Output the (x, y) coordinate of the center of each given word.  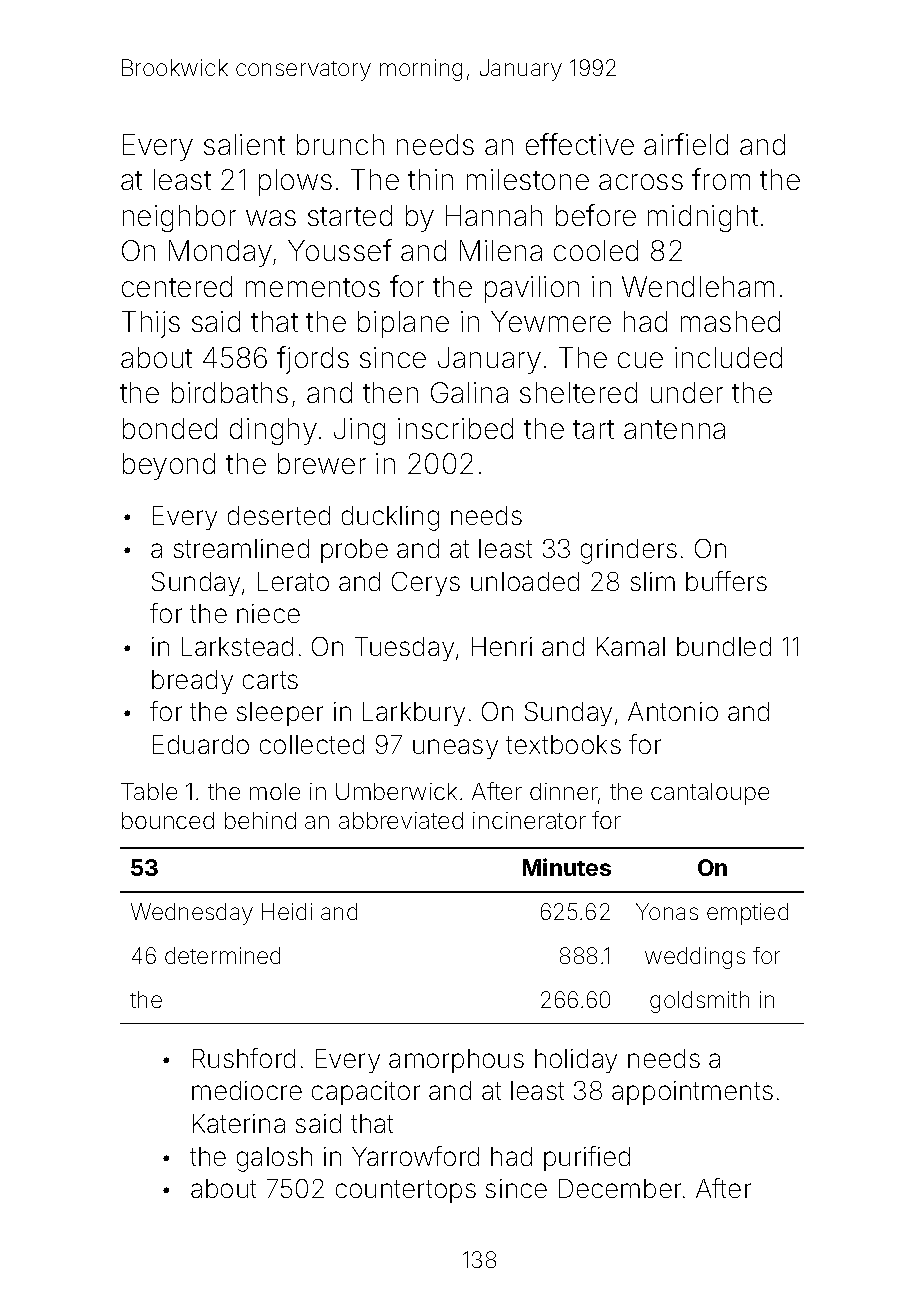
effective (580, 144)
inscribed (455, 428)
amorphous (456, 1061)
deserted (279, 515)
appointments (692, 1093)
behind (260, 820)
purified (587, 1158)
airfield (686, 144)
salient (244, 144)
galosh (274, 1159)
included (728, 357)
